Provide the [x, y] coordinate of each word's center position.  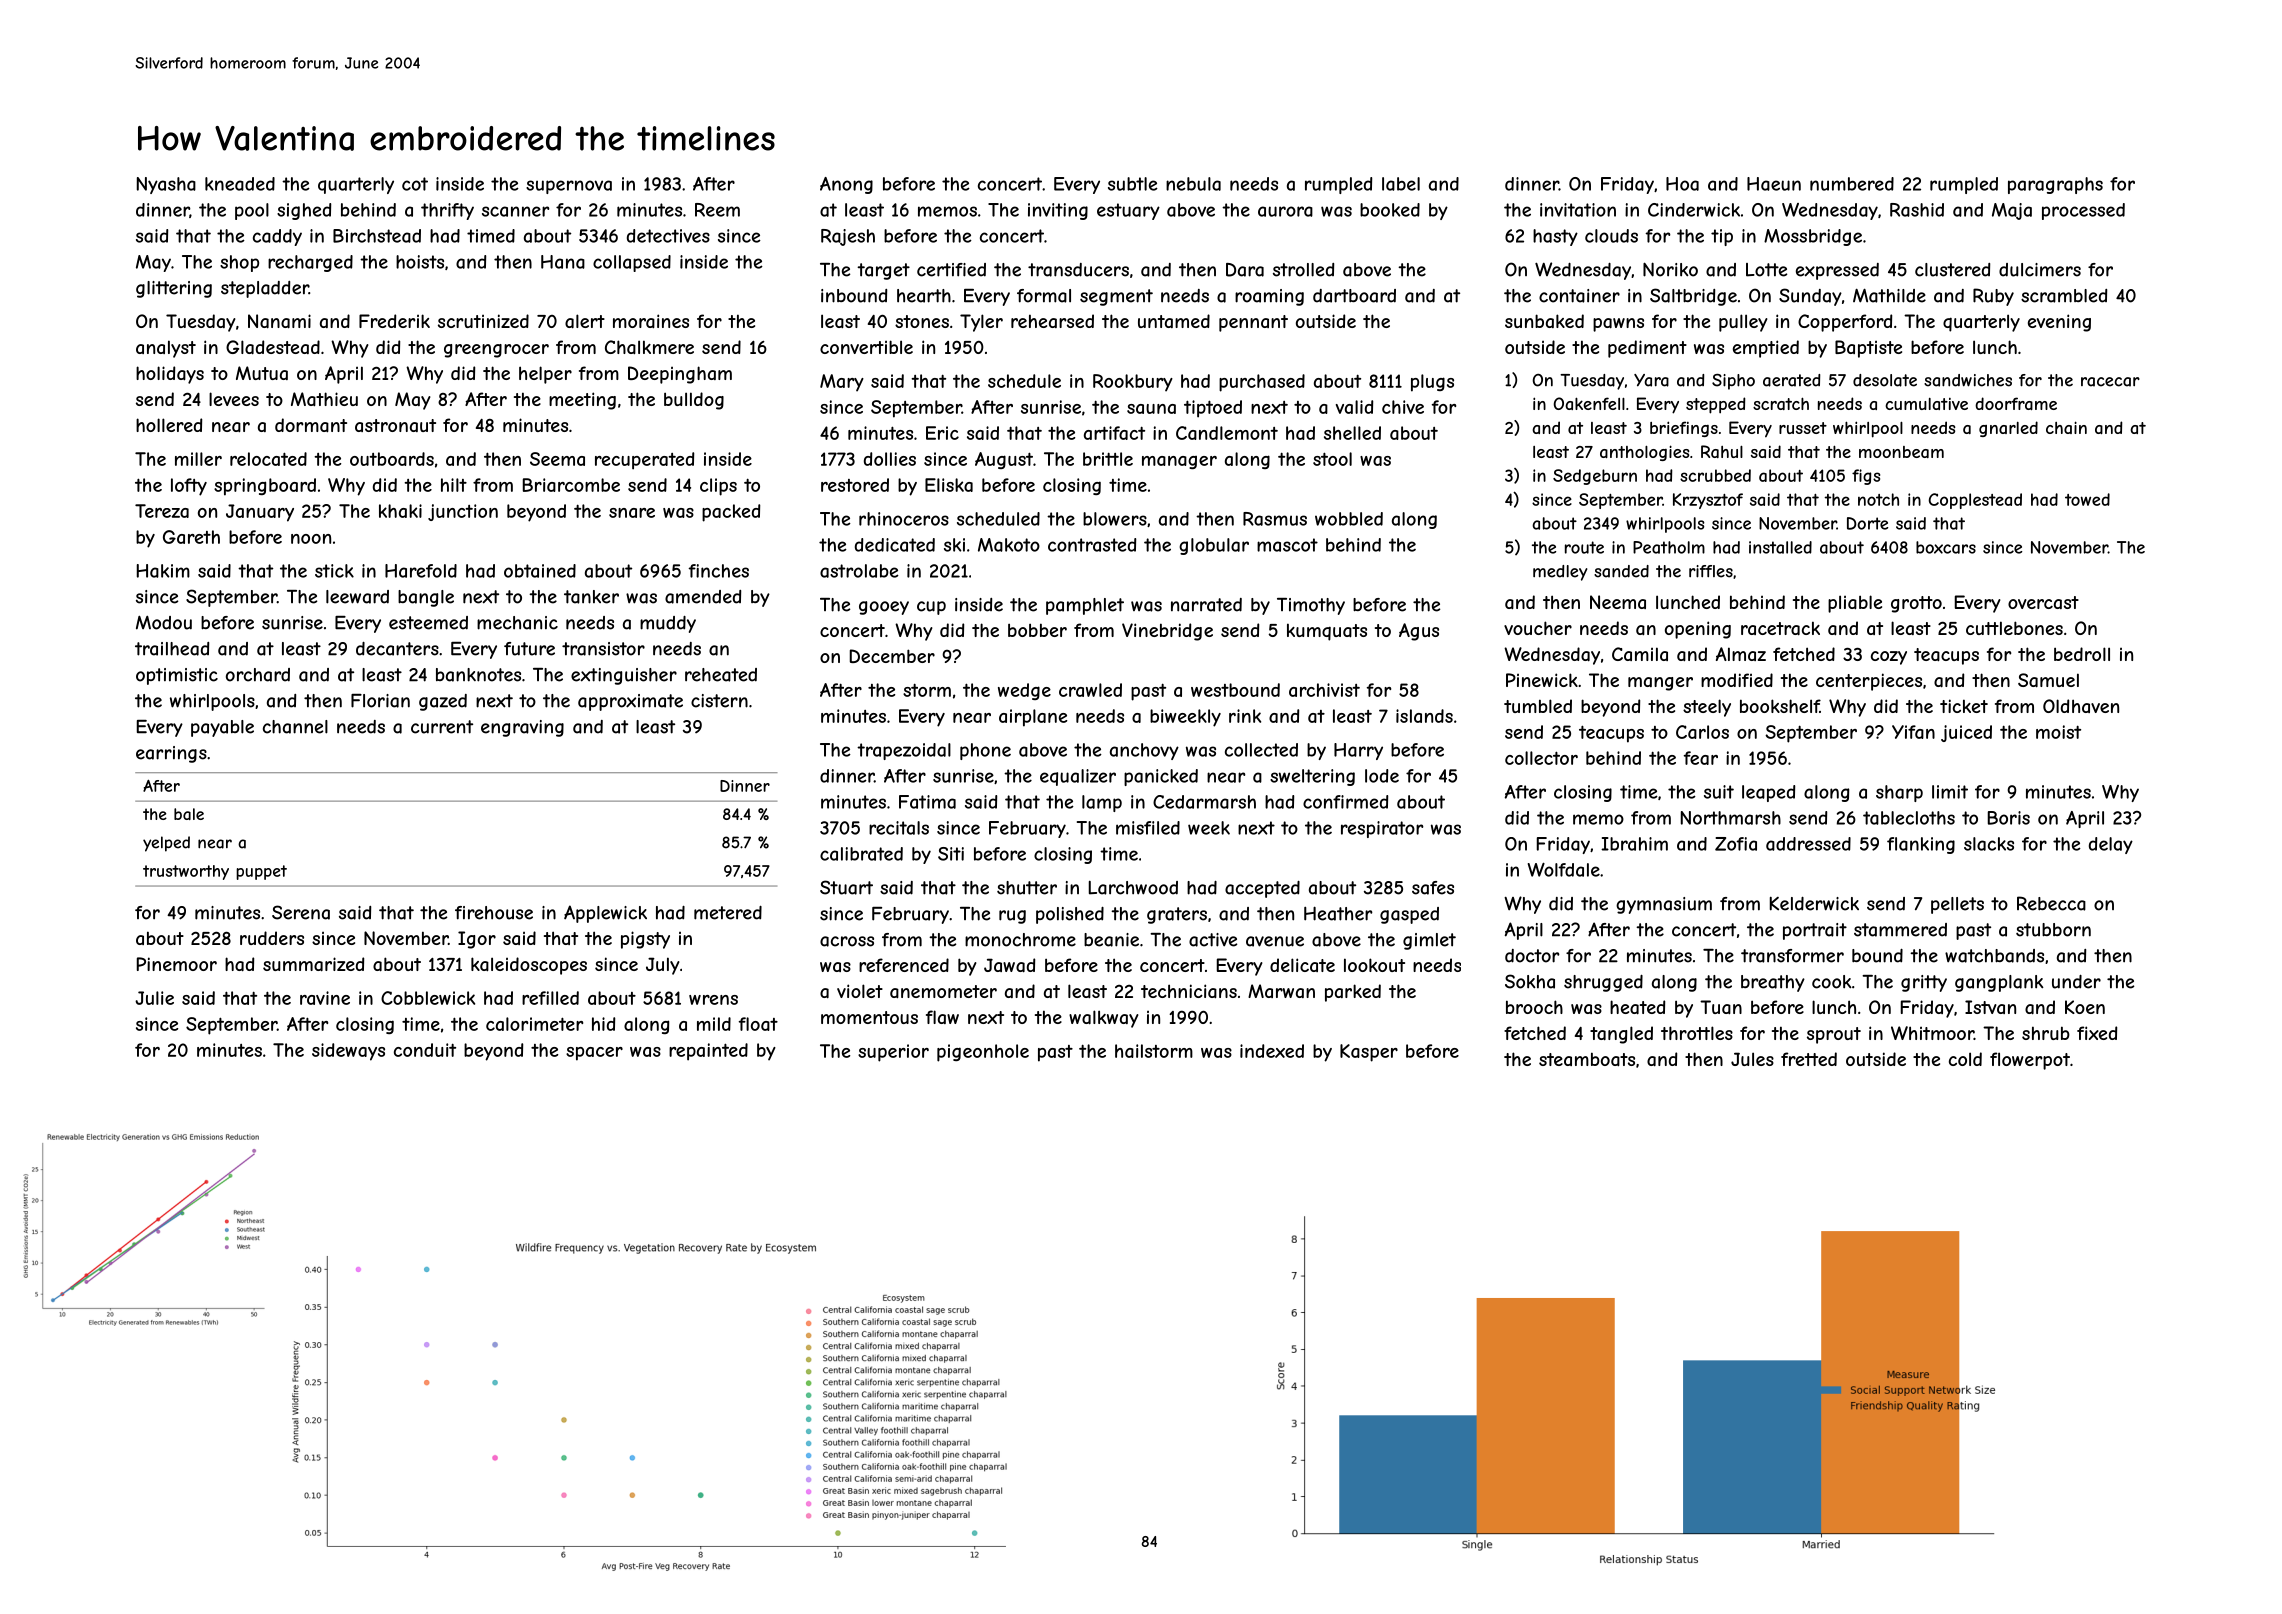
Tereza [162, 511]
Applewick [605, 914]
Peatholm [1669, 547]
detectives [668, 236]
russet [1803, 428]
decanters [397, 649]
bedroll [2082, 654]
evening [2059, 323]
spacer [594, 1054]
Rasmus [1275, 519]
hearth [924, 296]
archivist [1324, 690]
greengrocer [496, 351]
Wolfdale [1564, 870]
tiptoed [1213, 409]
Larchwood [1133, 888]
